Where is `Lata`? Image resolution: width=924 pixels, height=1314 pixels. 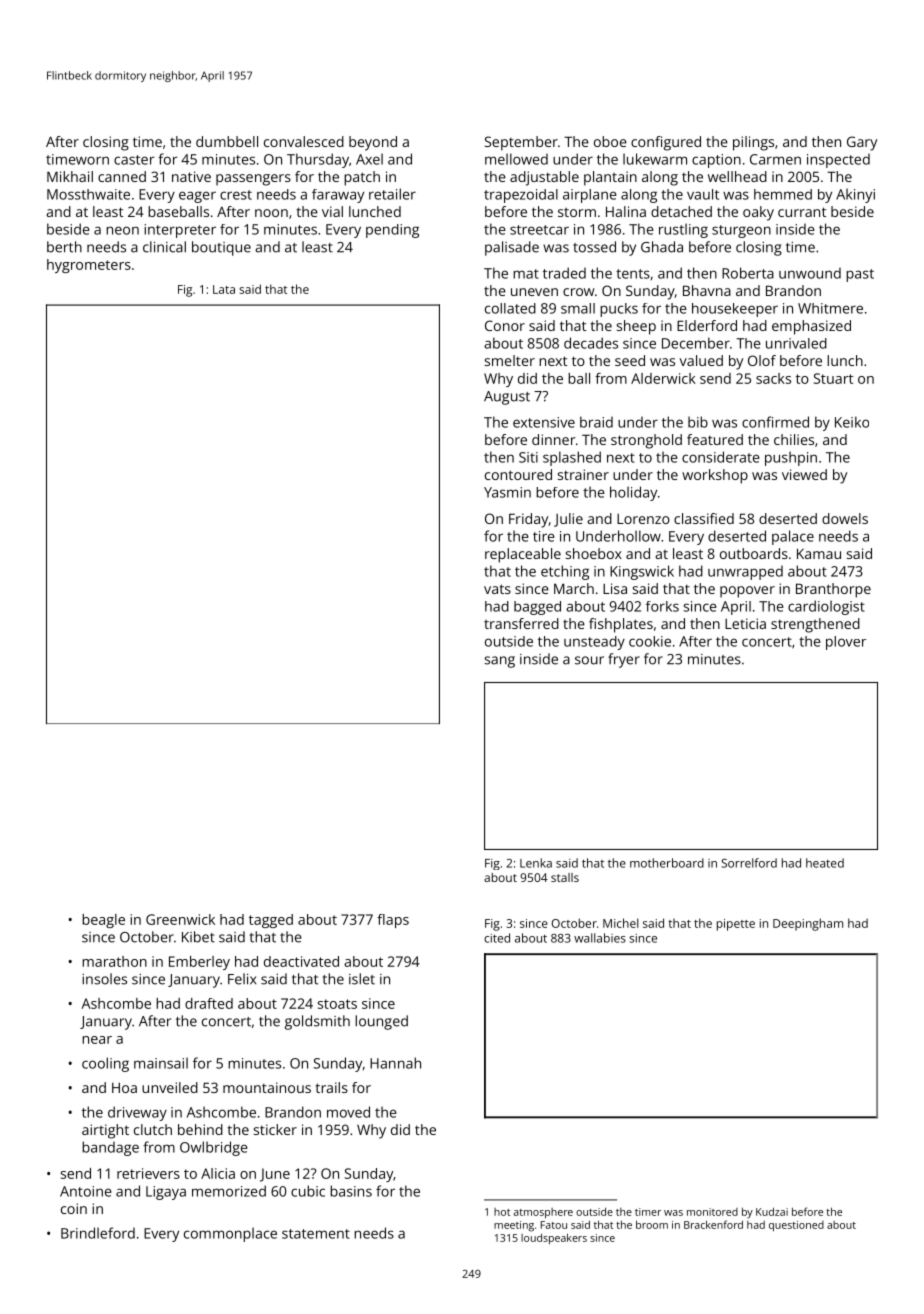
Lata is located at coordinates (224, 289).
